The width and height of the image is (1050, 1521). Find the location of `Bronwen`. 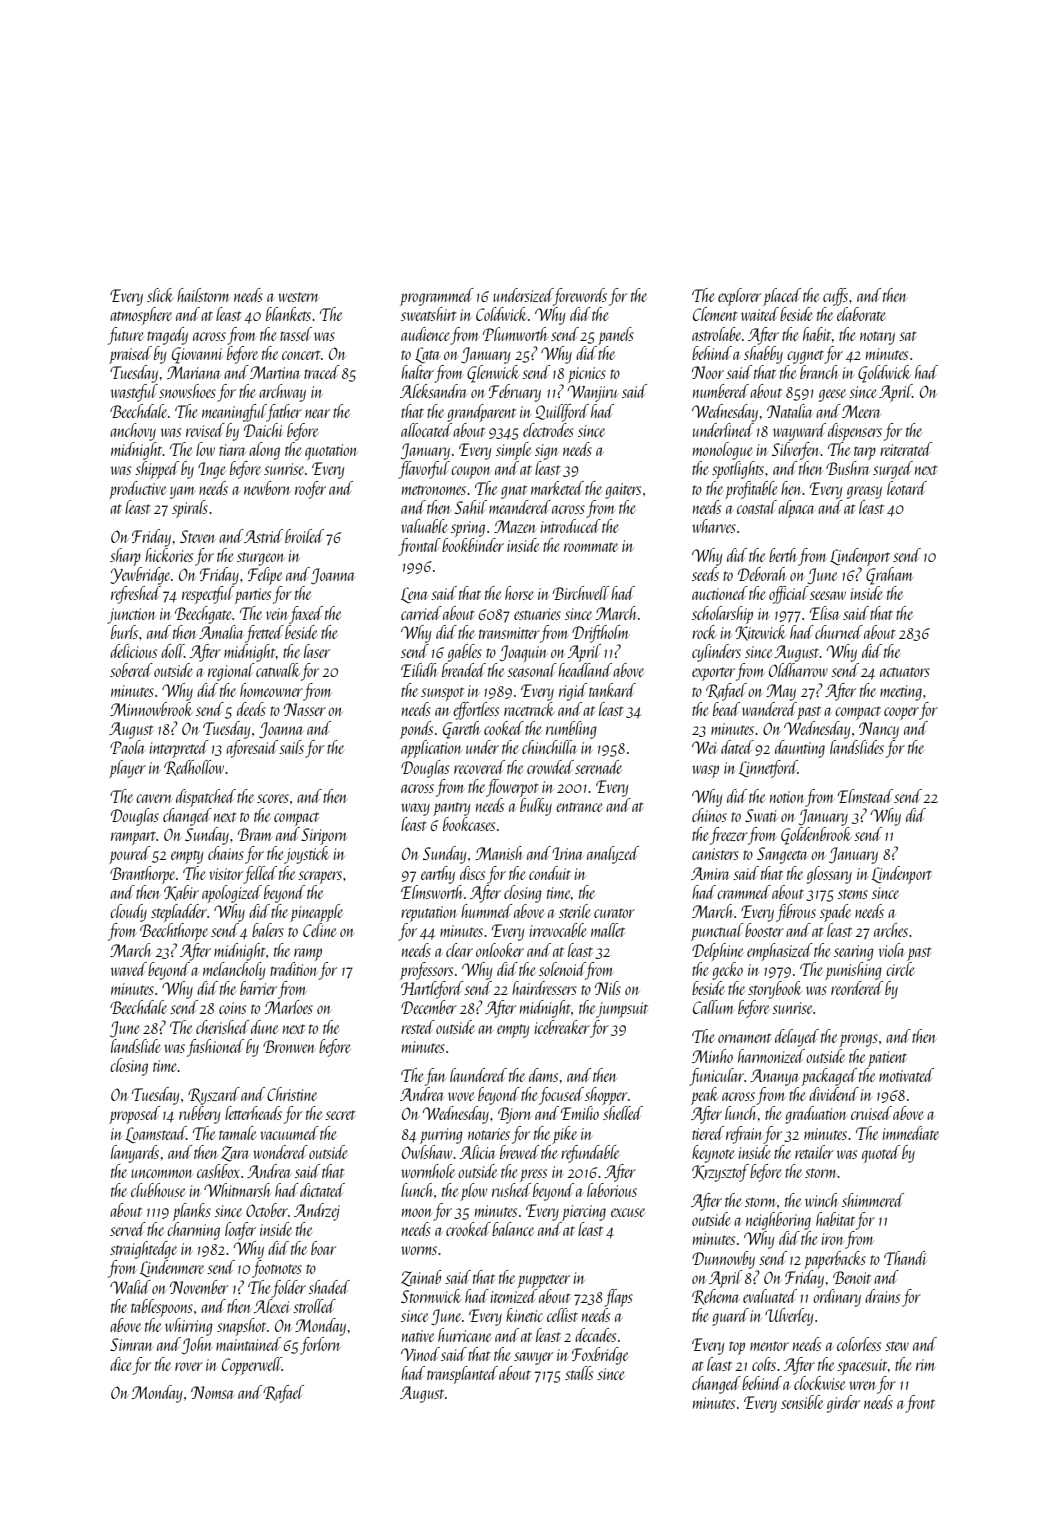

Bronwen is located at coordinates (289, 1046).
